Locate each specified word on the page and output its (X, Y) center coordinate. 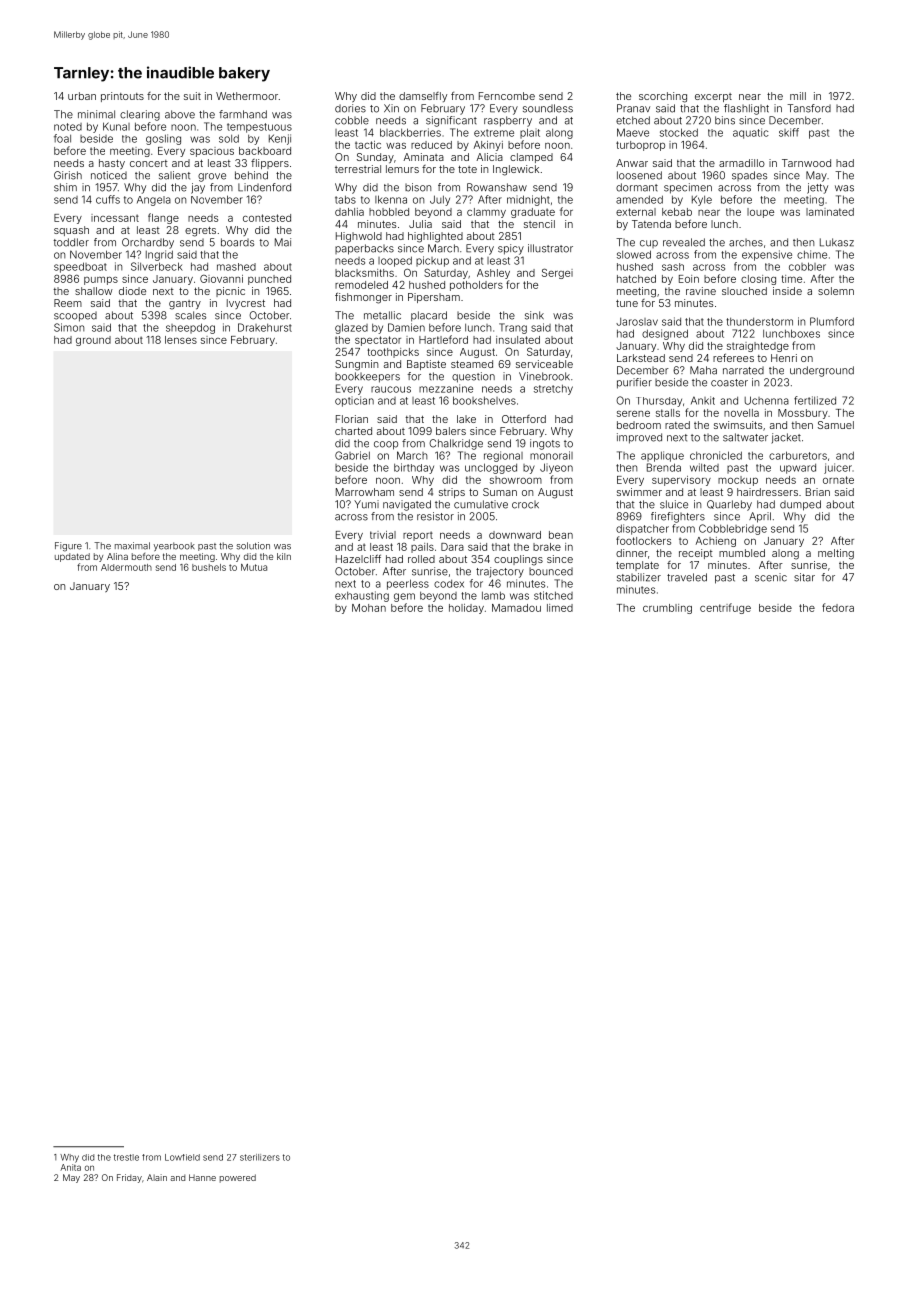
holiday (466, 609)
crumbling (667, 609)
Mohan (369, 608)
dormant (637, 187)
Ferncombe (507, 96)
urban (82, 96)
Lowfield (182, 1157)
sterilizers (260, 1157)
